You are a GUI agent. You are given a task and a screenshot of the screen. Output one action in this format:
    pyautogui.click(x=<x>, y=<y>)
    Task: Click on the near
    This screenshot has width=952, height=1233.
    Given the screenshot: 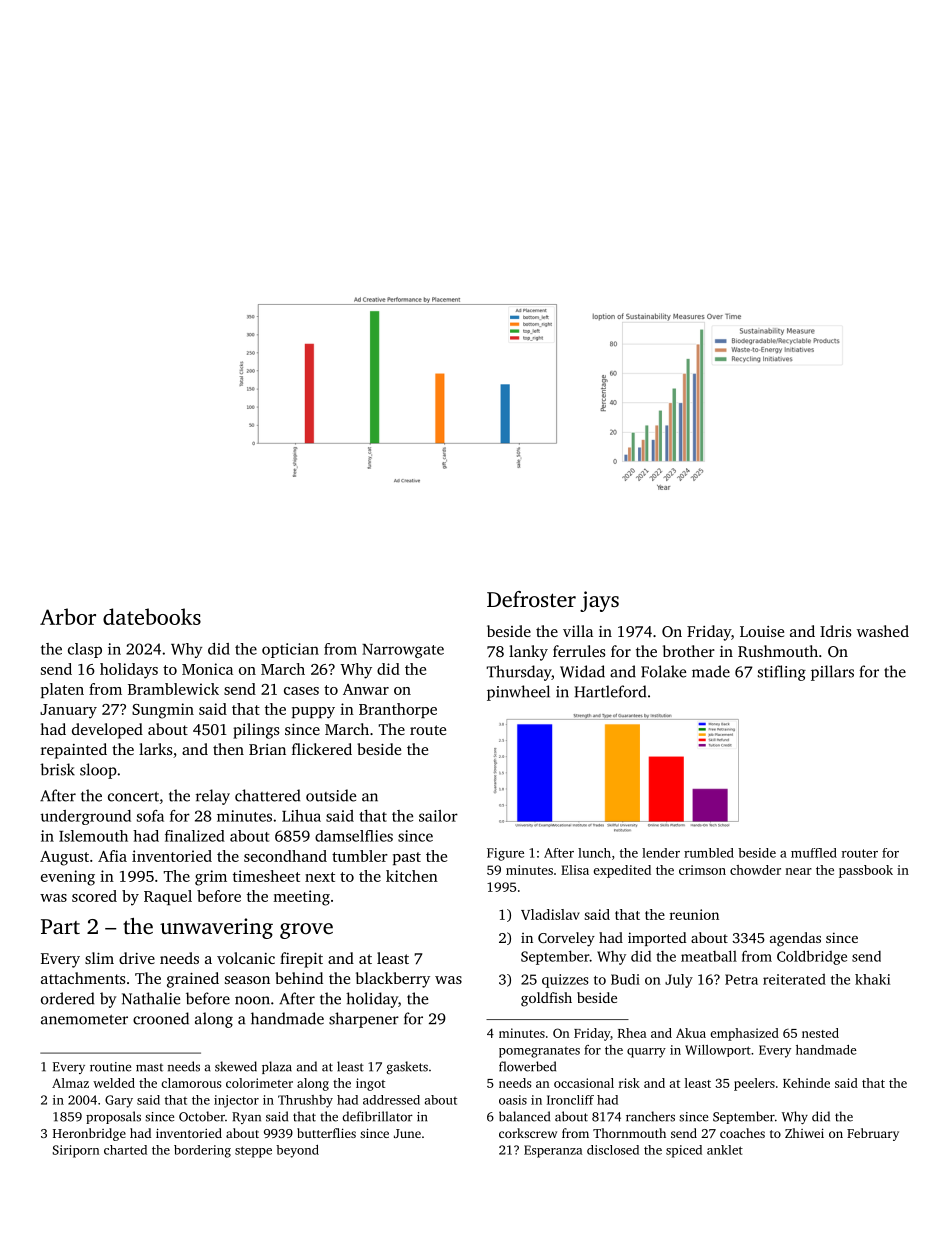 What is the action you would take?
    pyautogui.click(x=798, y=871)
